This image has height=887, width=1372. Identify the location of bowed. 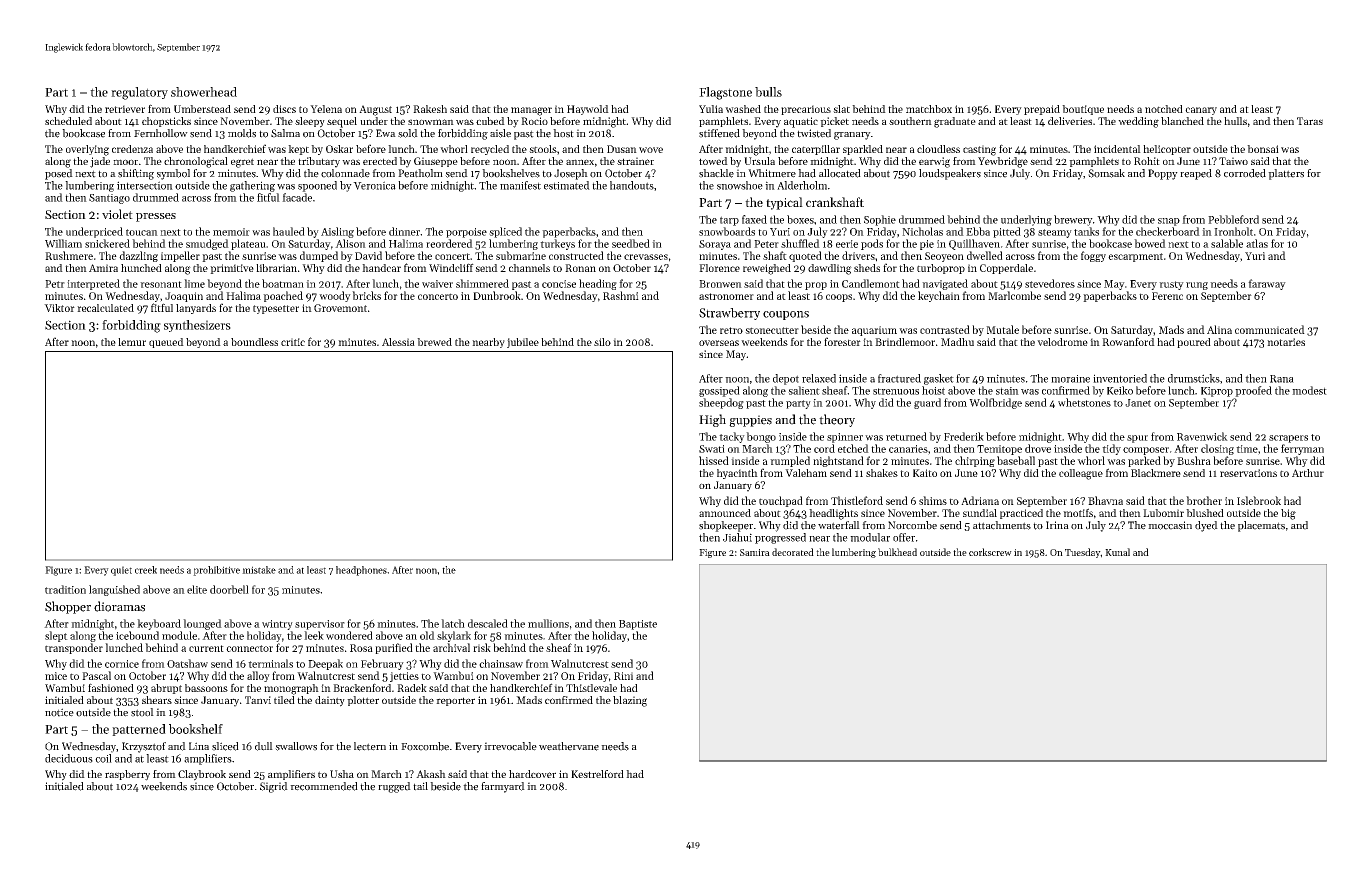
(1150, 243).
